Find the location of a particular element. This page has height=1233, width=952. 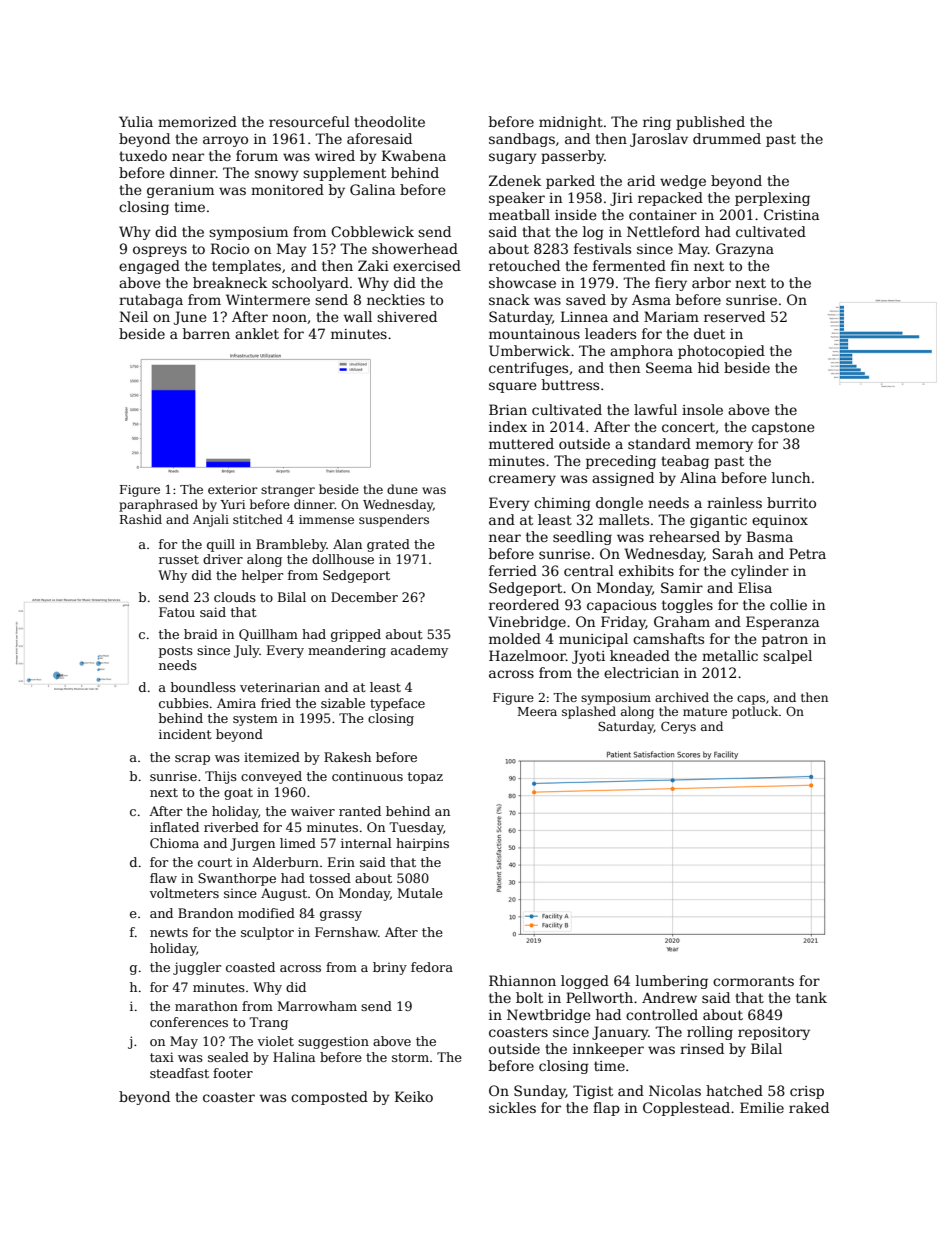

Graham is located at coordinates (682, 621).
